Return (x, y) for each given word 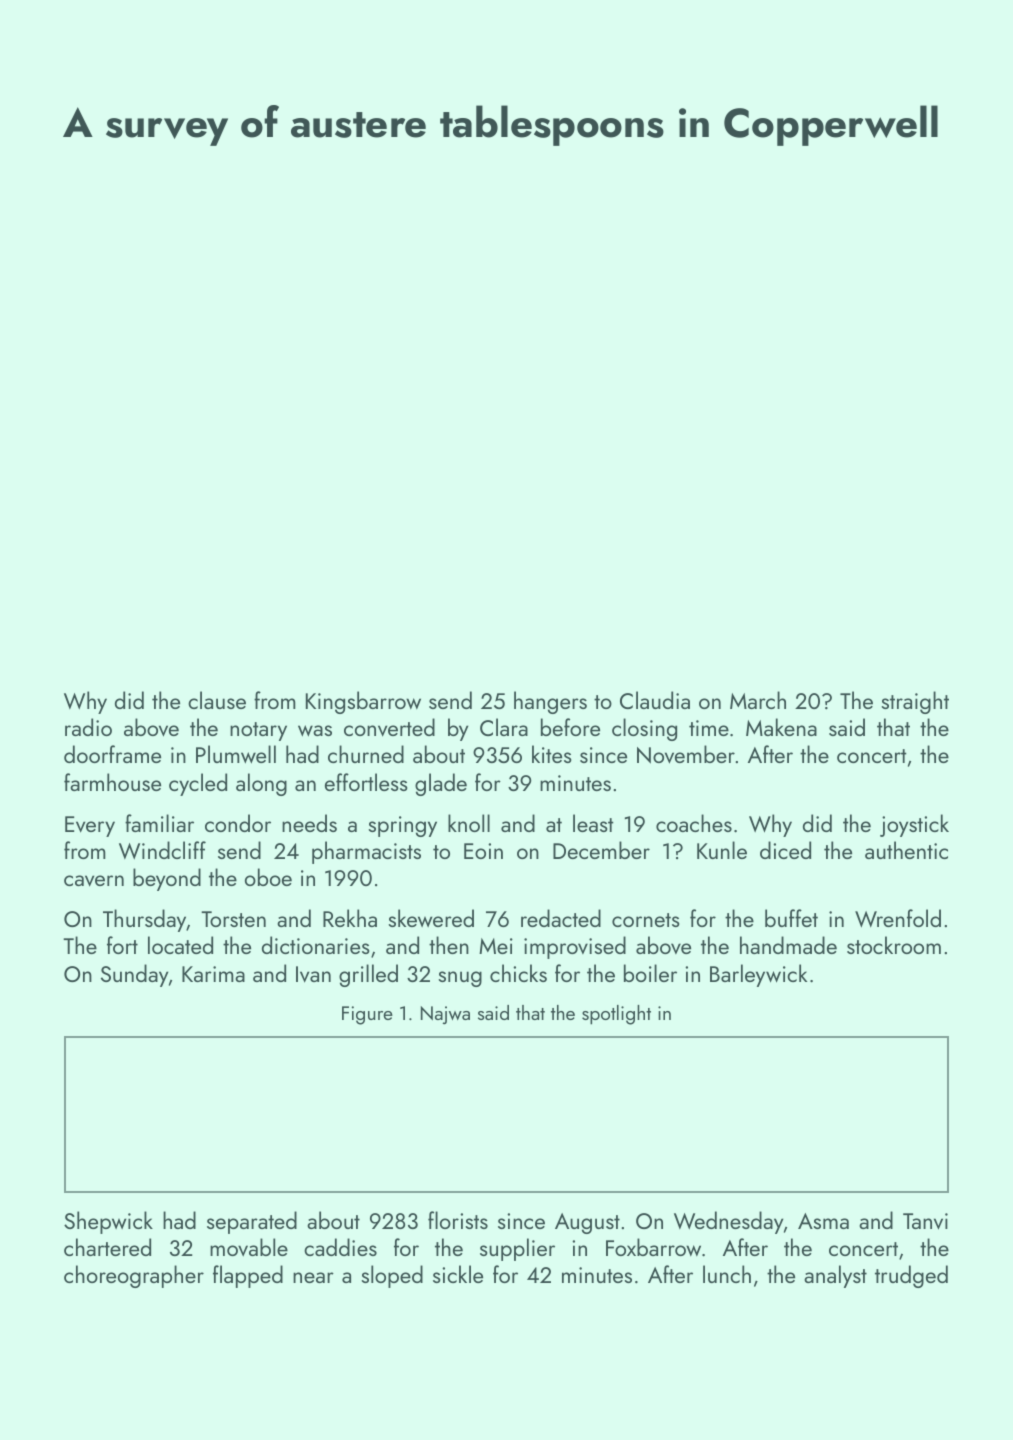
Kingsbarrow (363, 702)
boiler (650, 973)
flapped (248, 1276)
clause (217, 700)
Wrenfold (898, 918)
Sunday (134, 975)
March (758, 700)
